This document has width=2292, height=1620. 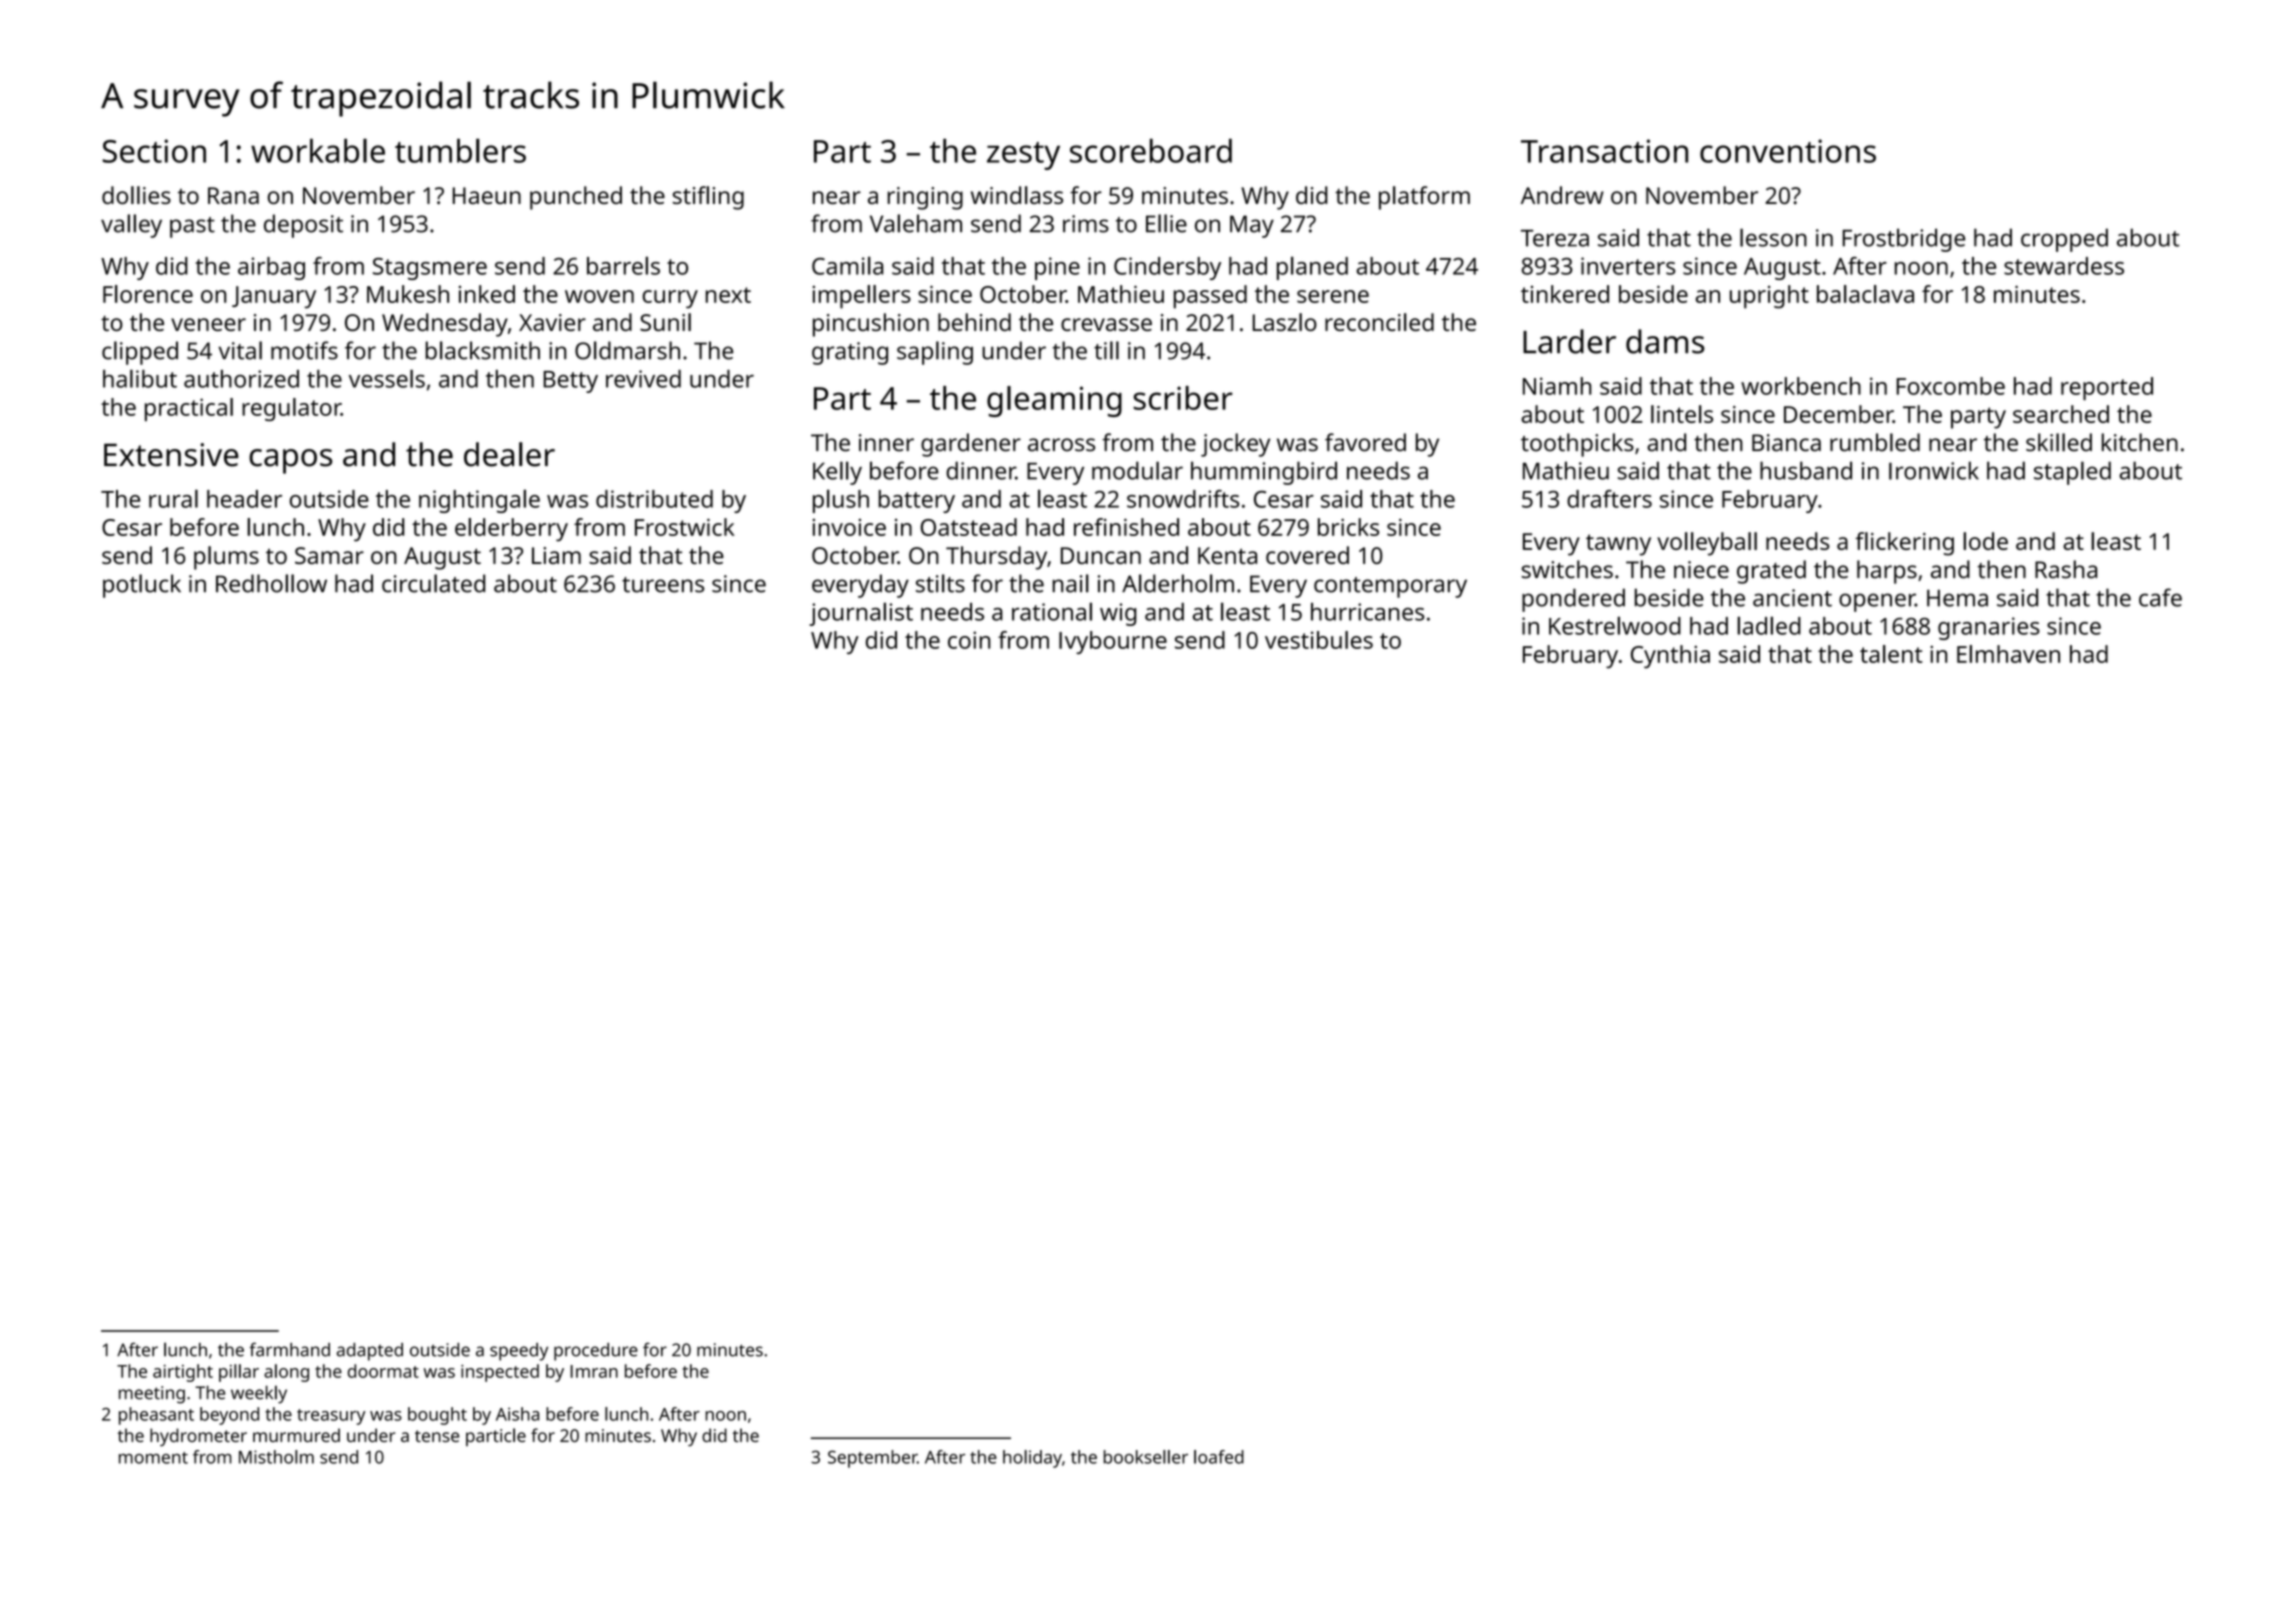 What do you see at coordinates (2107, 388) in the document?
I see `reported` at bounding box center [2107, 388].
